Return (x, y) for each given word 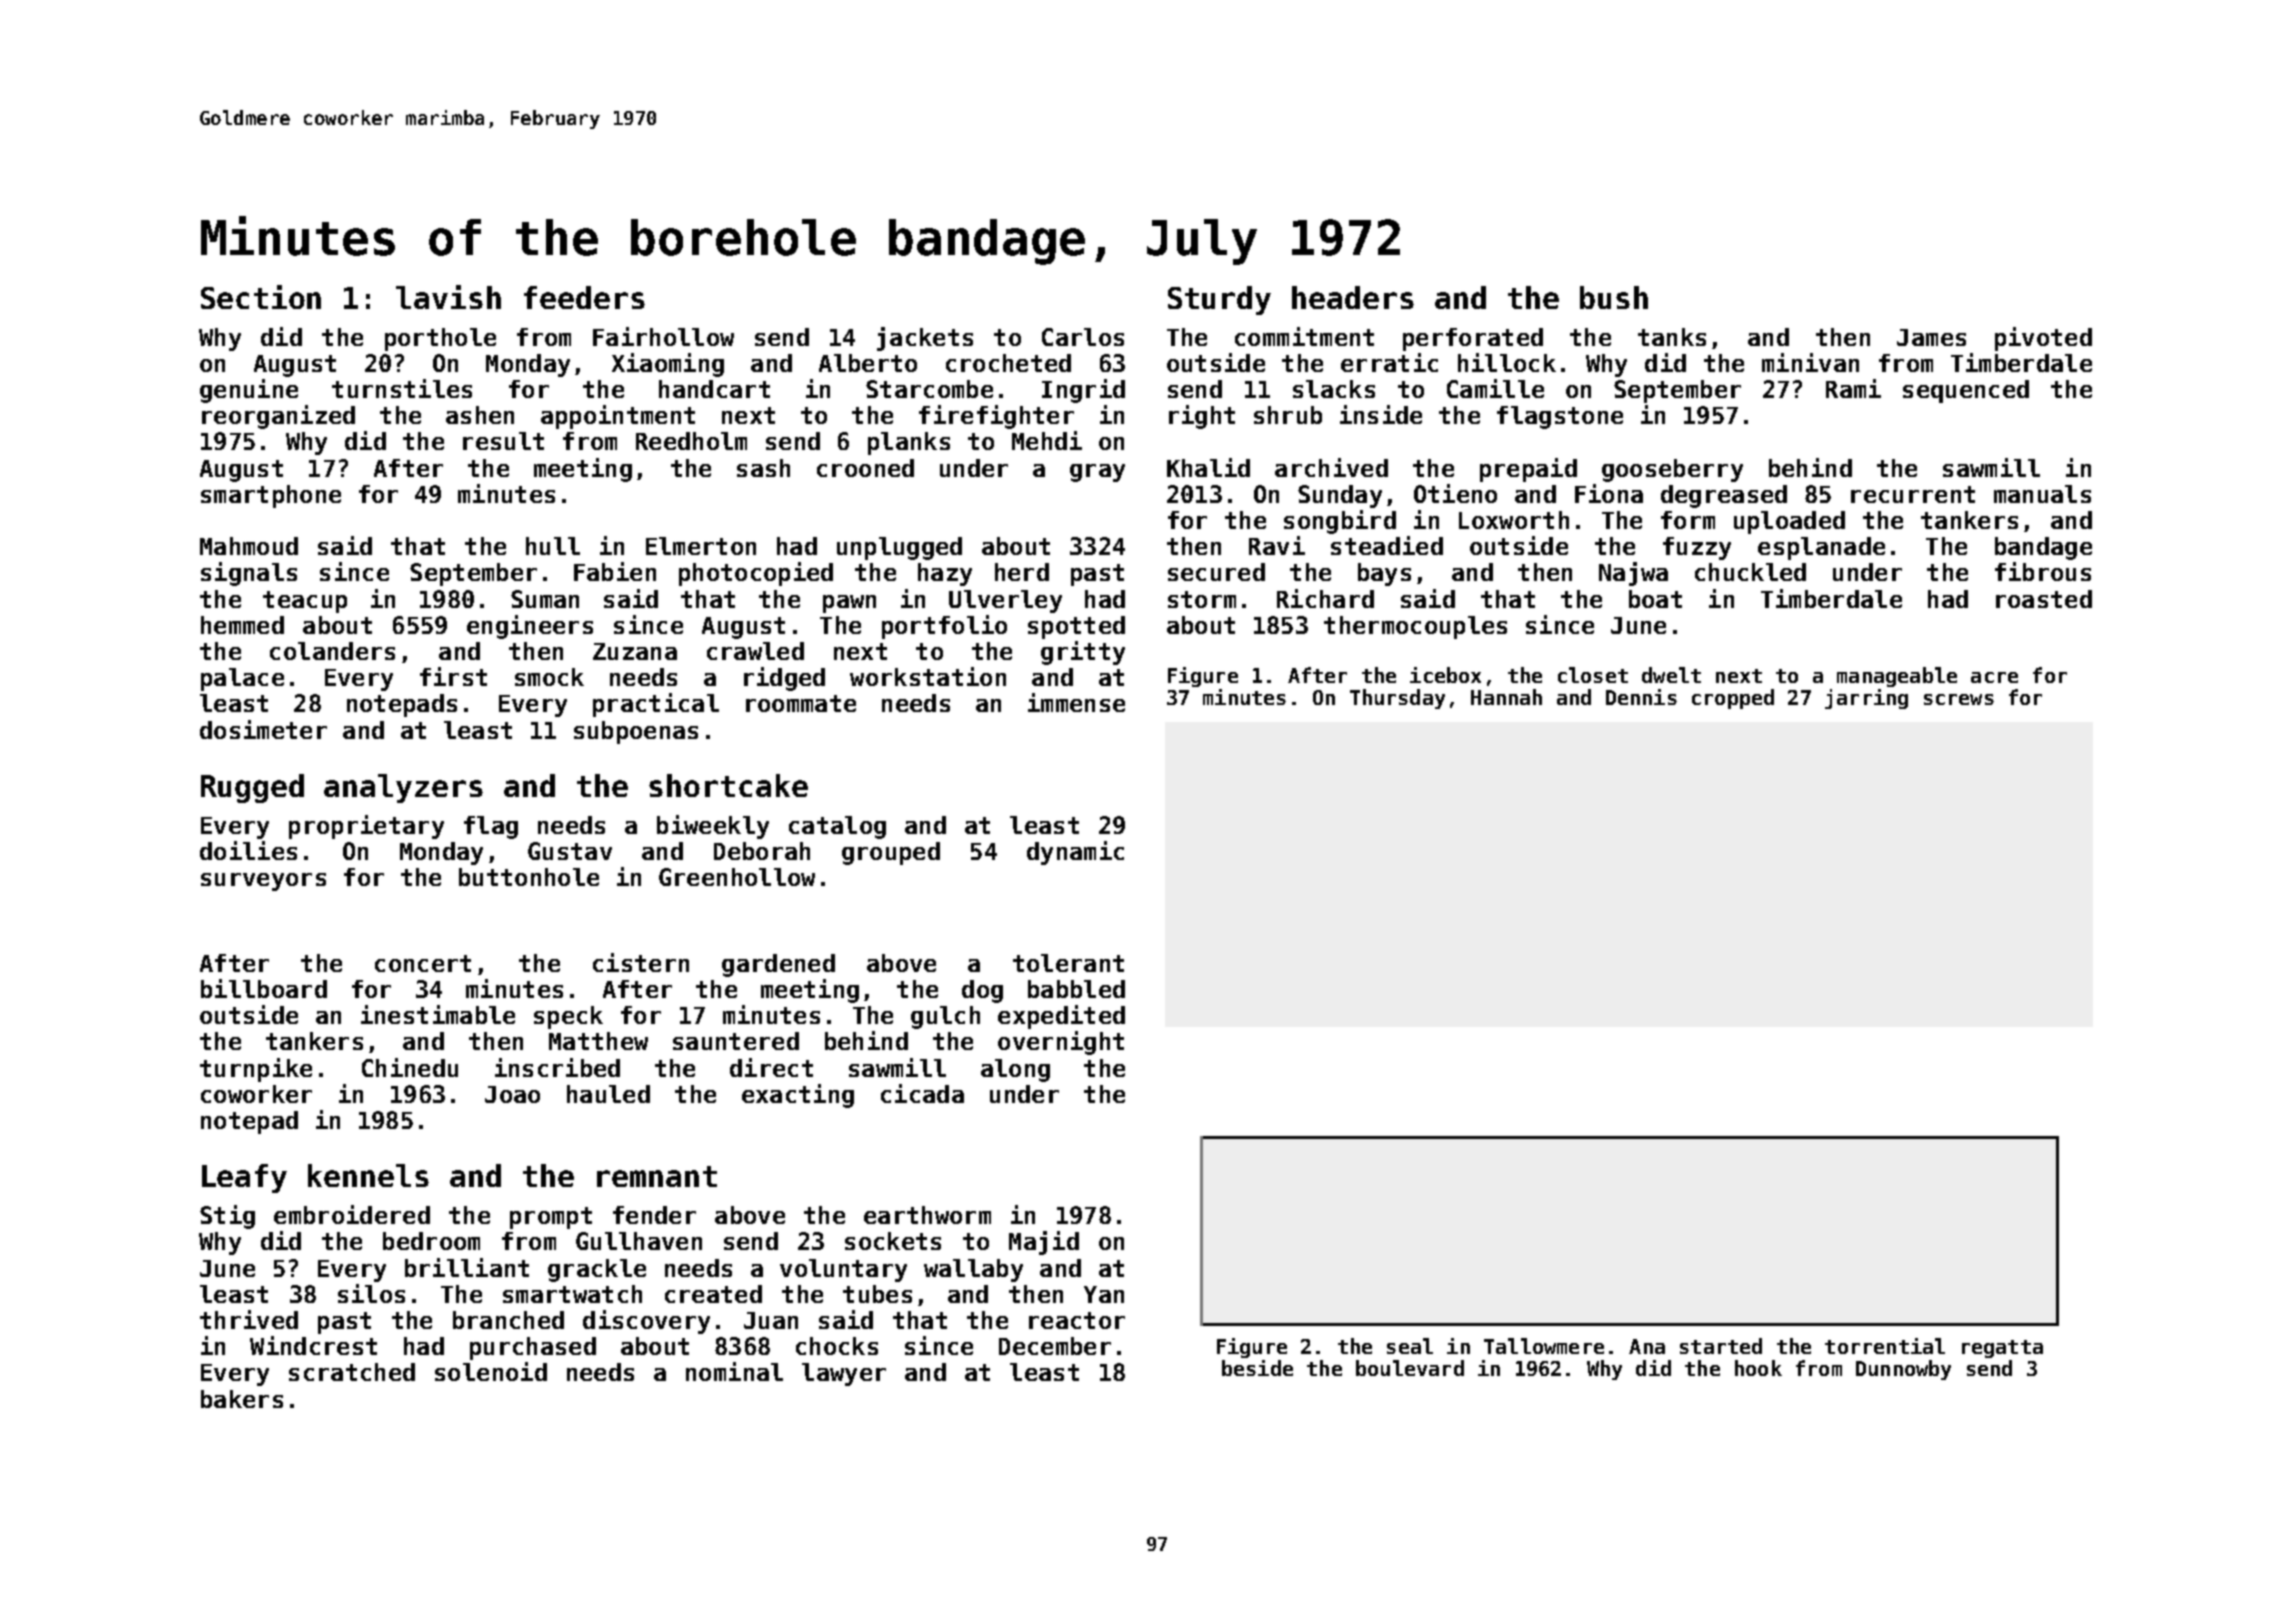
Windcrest (313, 1345)
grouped (891, 853)
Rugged (252, 788)
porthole (440, 339)
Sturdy (1219, 300)
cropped (1733, 699)
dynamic (1075, 853)
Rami (1853, 388)
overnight (1061, 1043)
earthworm (927, 1215)
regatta (2002, 1349)
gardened (778, 965)
